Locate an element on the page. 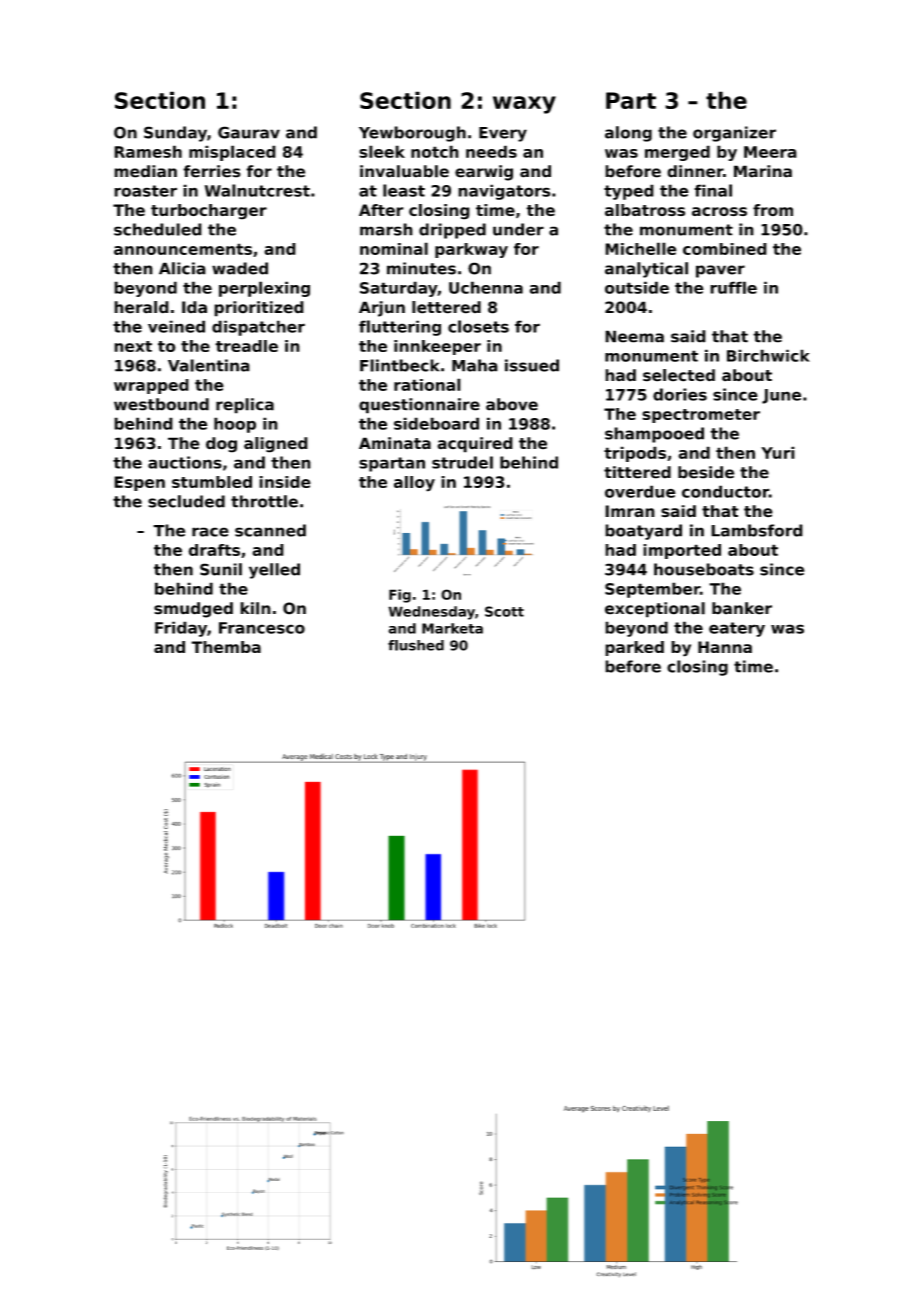  Hanna is located at coordinates (725, 647).
